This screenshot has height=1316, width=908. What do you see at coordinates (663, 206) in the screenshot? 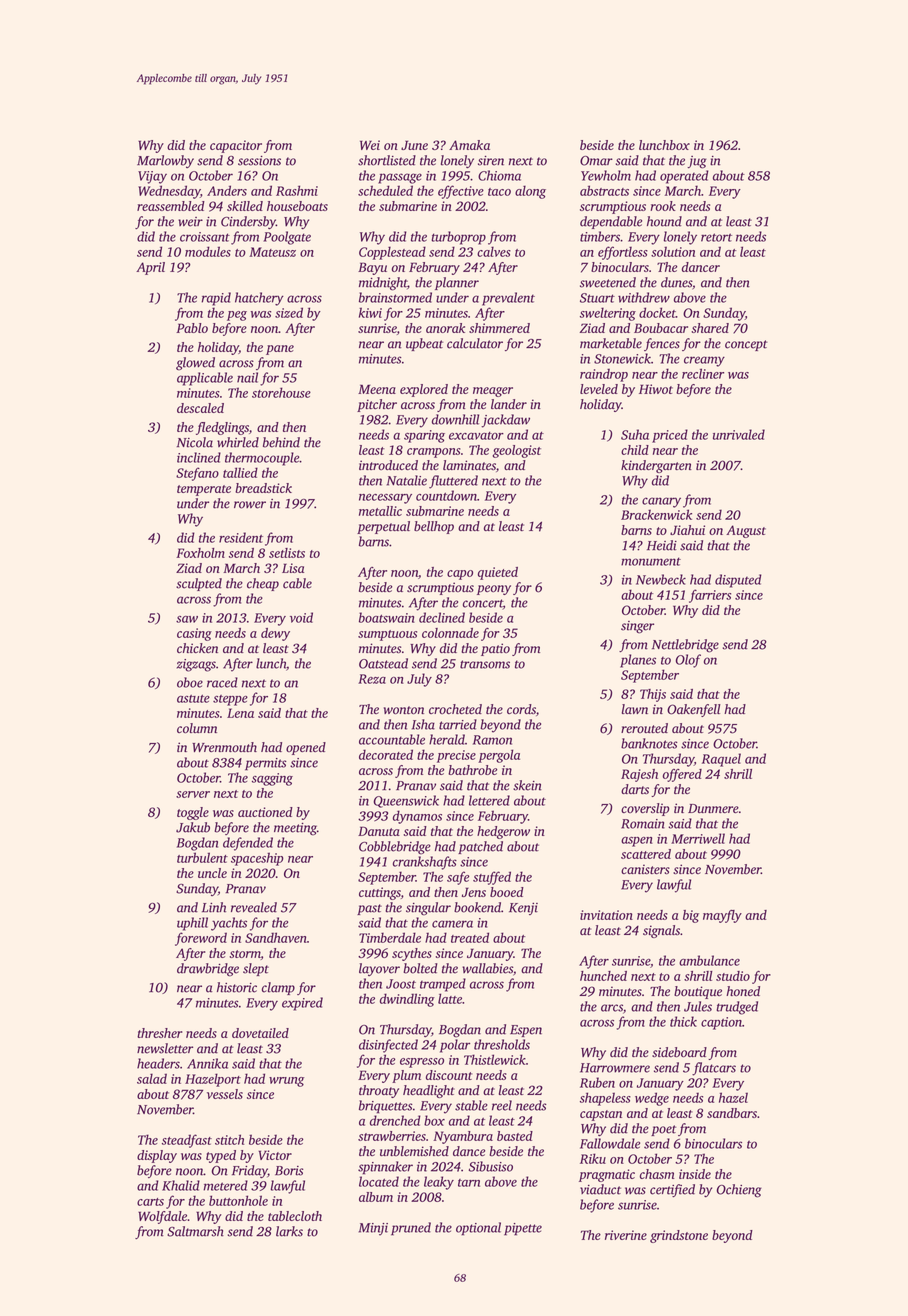
I see `rook` at bounding box center [663, 206].
